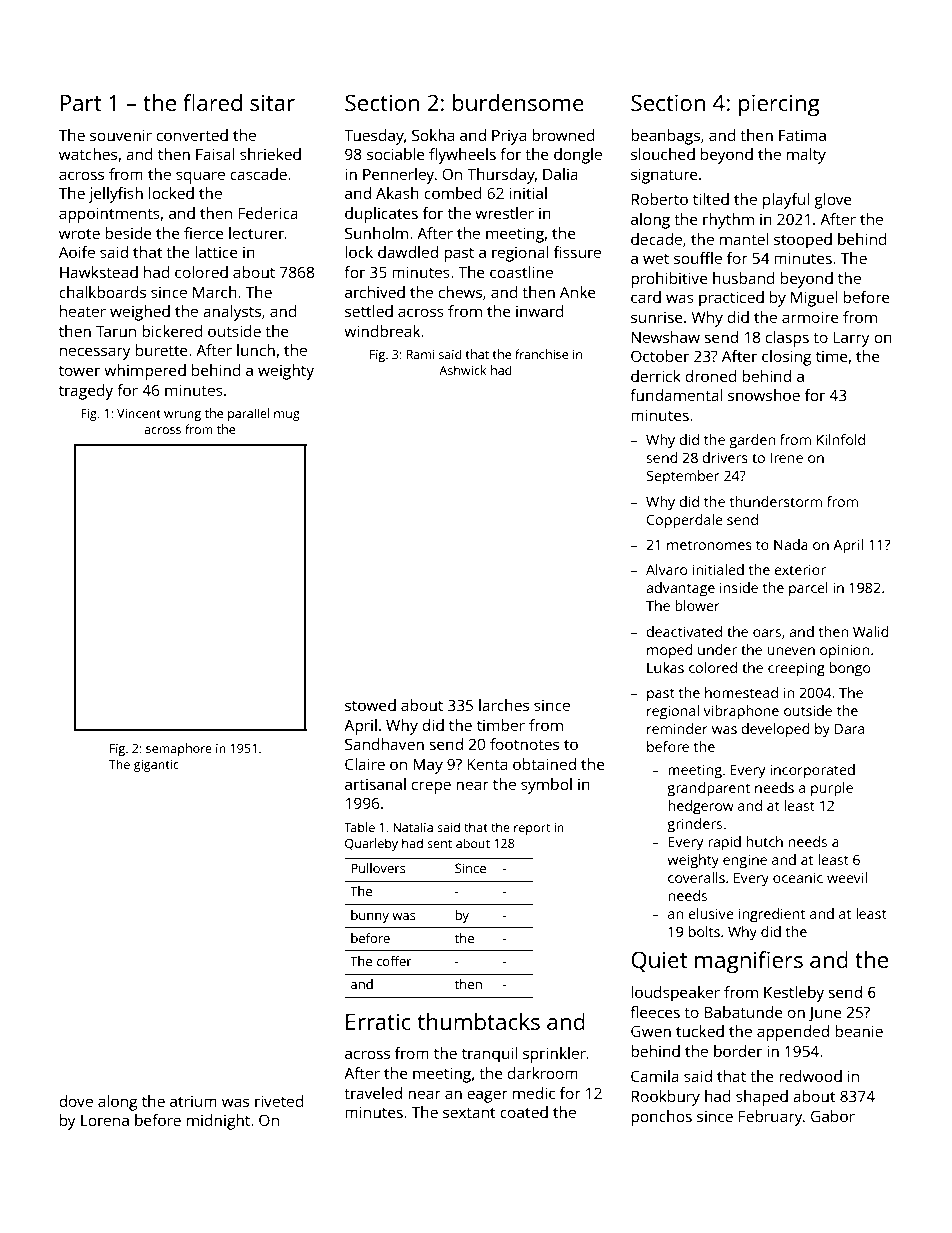 The width and height of the page is (952, 1233). What do you see at coordinates (270, 154) in the page?
I see `shrieked` at bounding box center [270, 154].
